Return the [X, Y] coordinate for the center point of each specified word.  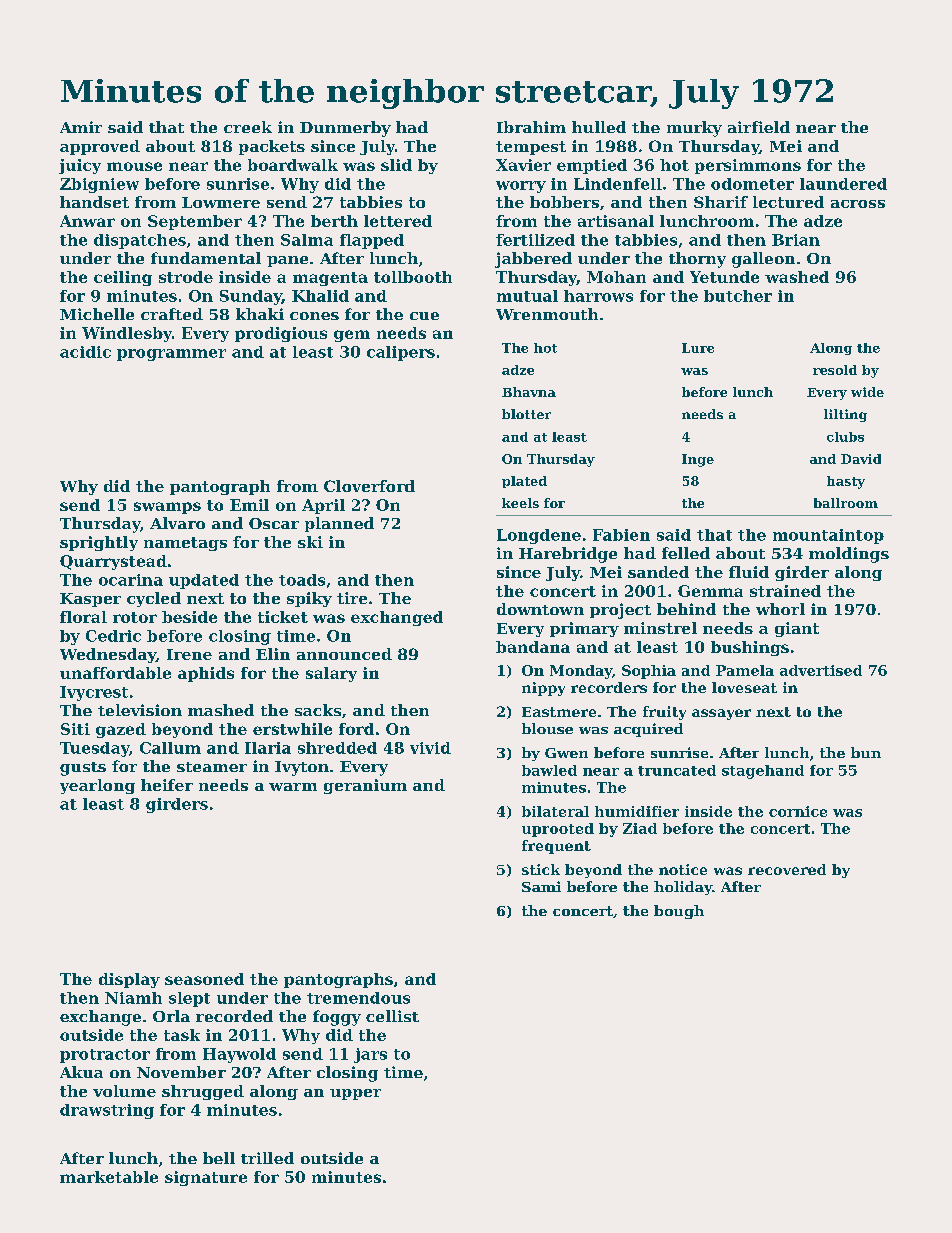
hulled [599, 127]
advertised [821, 670]
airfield [759, 127]
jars [370, 1055]
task [182, 1035]
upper [355, 1094]
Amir [81, 127]
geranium [365, 786]
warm [293, 787]
